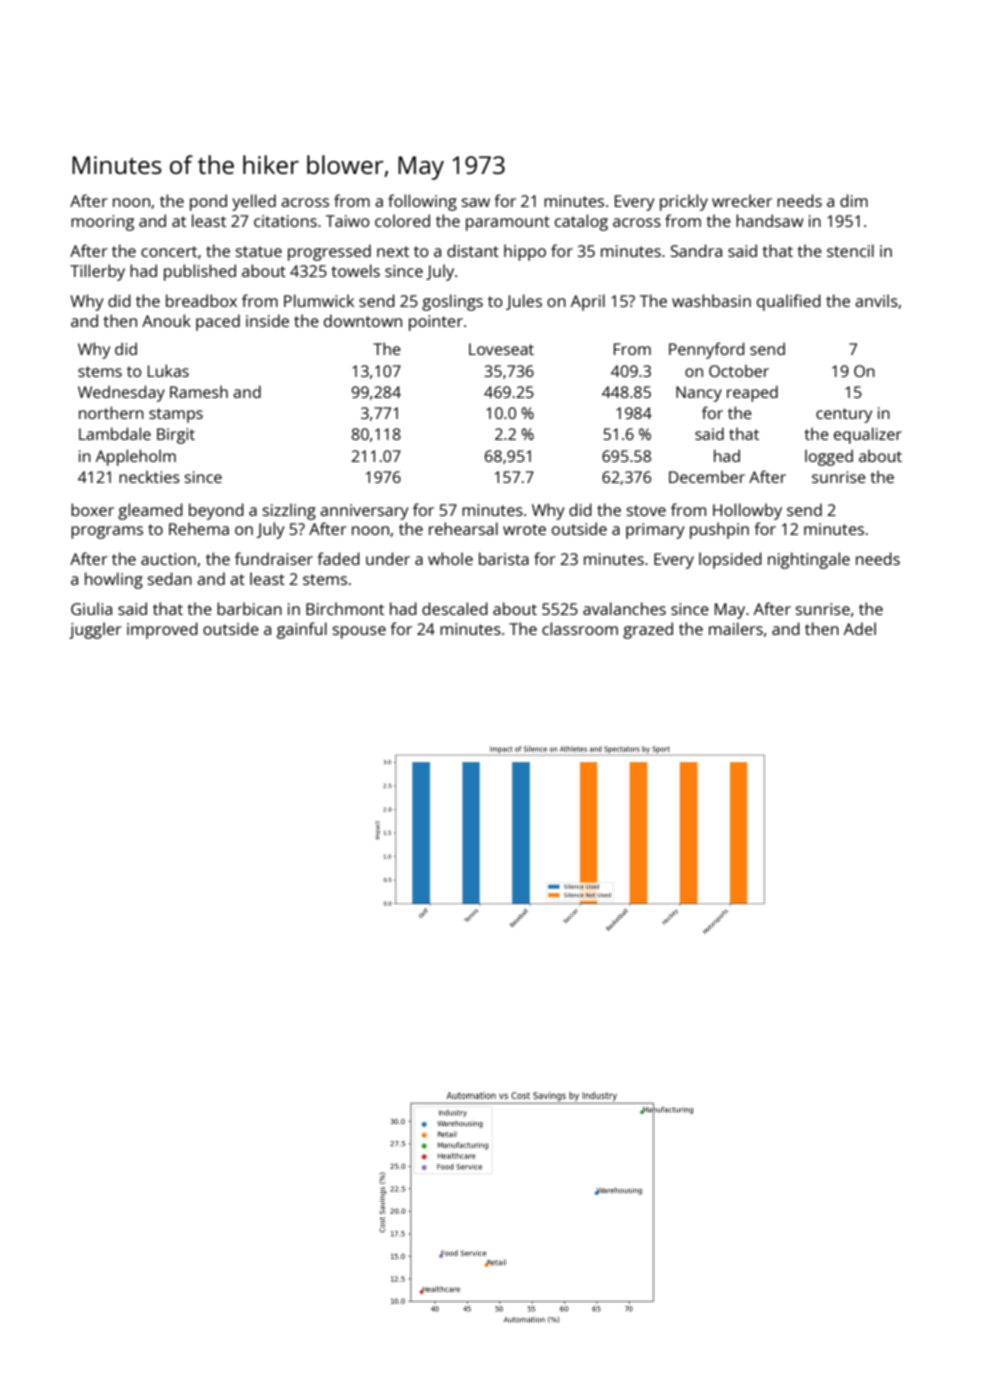  I want to click on distant, so click(473, 250).
